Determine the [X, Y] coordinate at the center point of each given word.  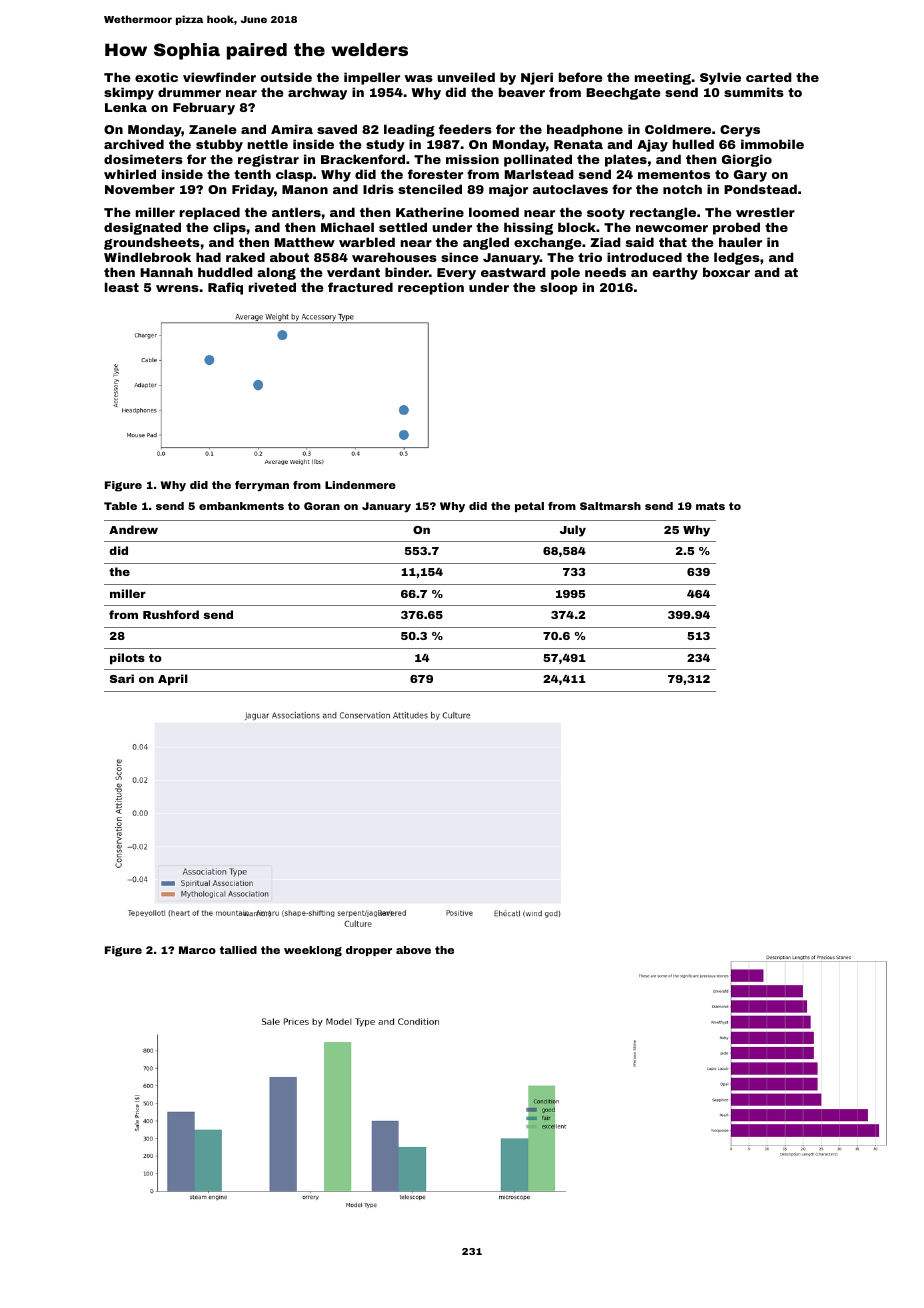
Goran [322, 506]
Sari [122, 678]
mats [710, 506]
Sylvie [720, 78]
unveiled [466, 77]
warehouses [394, 257]
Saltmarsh [610, 506]
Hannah [166, 272]
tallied [238, 950]
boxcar [726, 272]
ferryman [262, 486]
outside [286, 77]
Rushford [171, 614]
